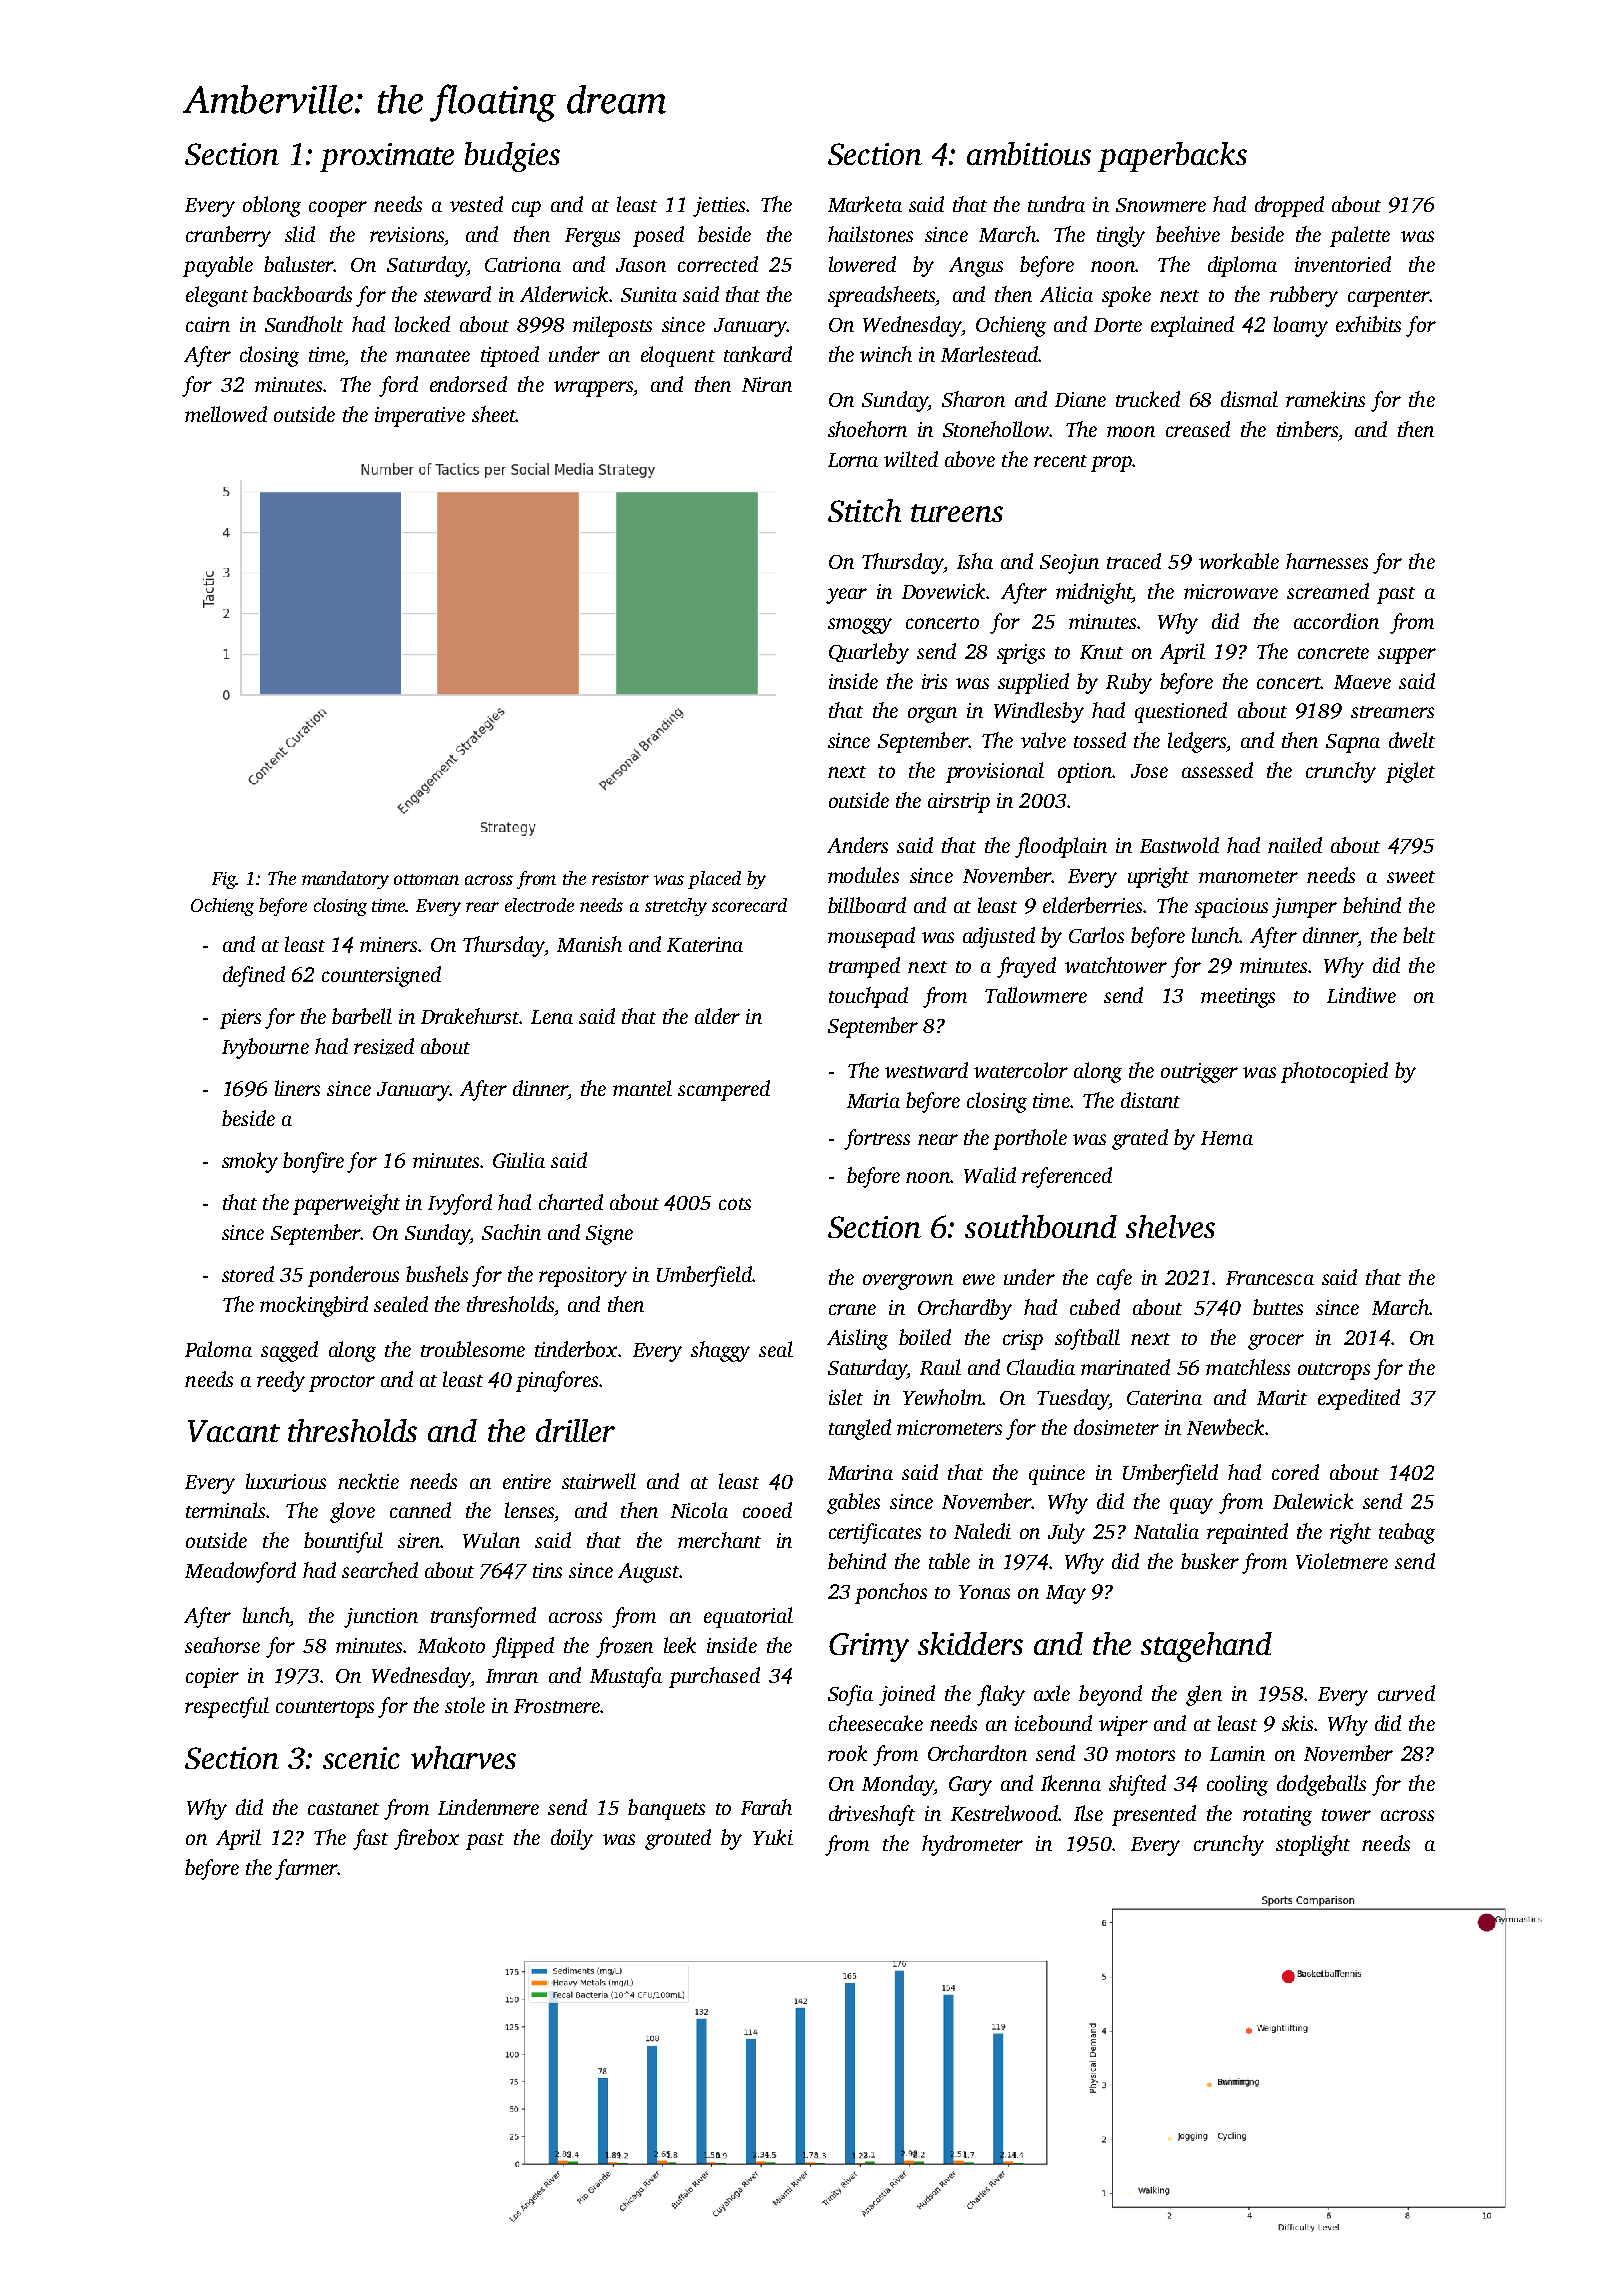  I want to click on Maria, so click(873, 1100).
